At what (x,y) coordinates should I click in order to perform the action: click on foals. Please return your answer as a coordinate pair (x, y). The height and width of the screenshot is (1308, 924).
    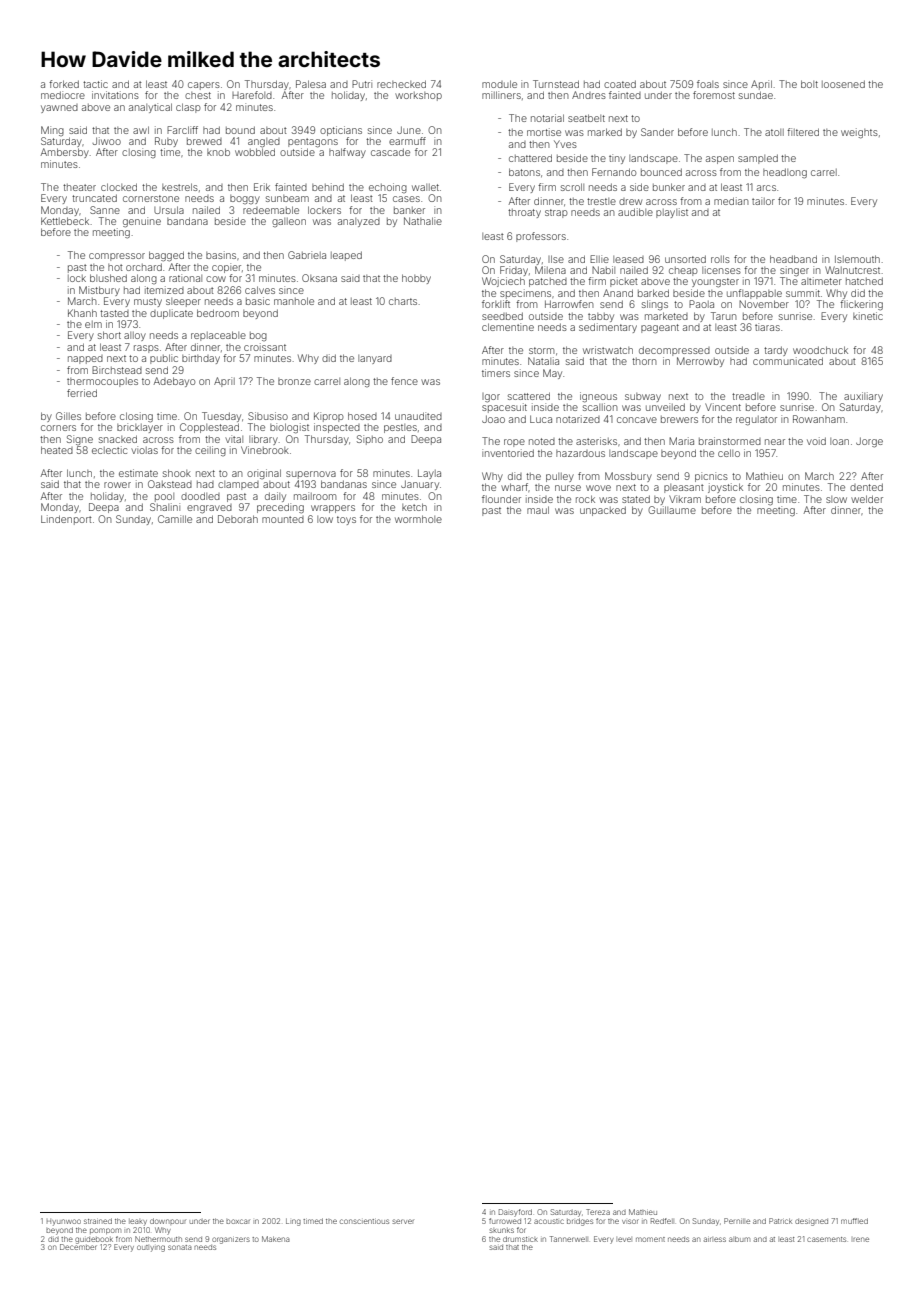
    Looking at the image, I should click on (708, 84).
